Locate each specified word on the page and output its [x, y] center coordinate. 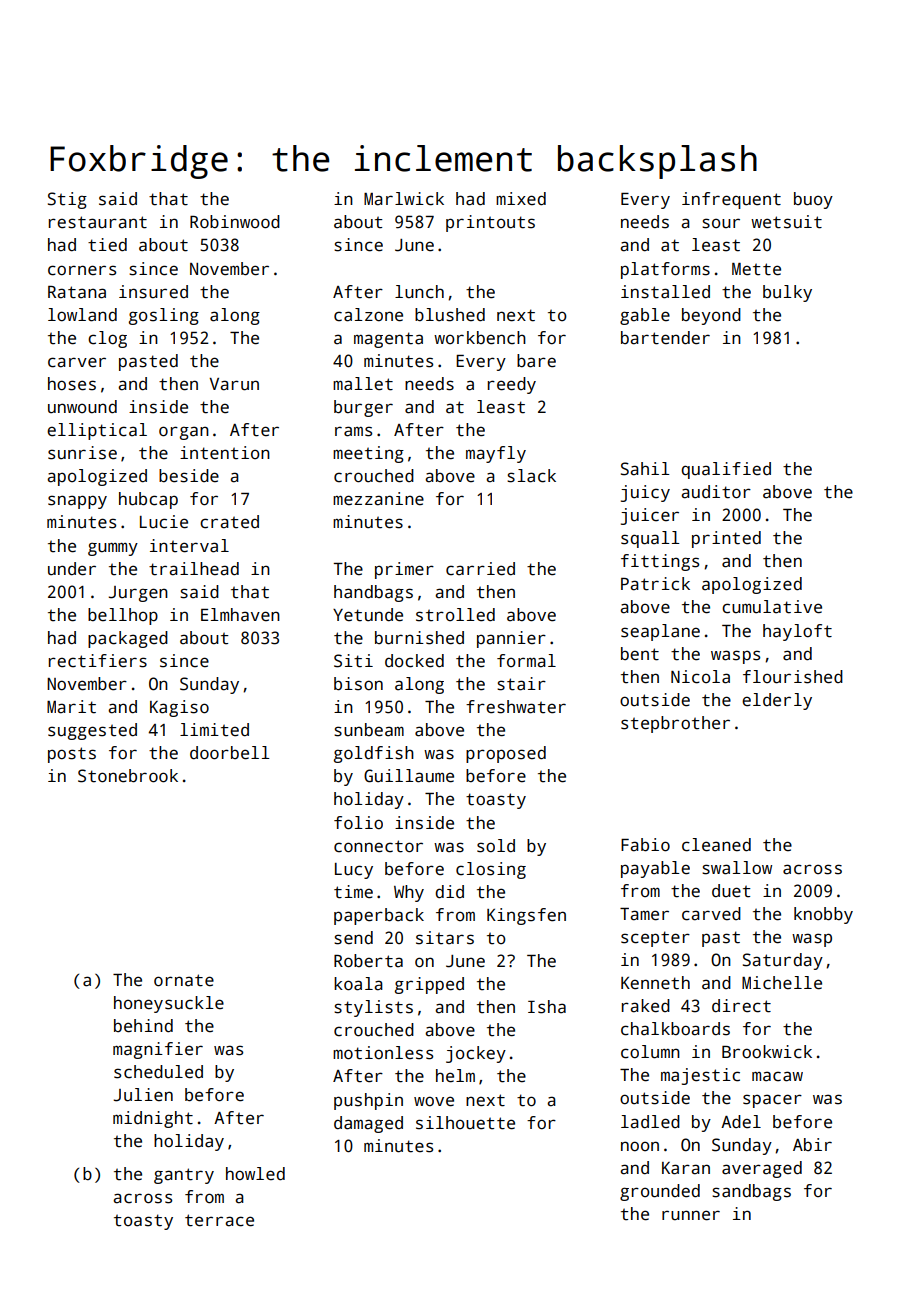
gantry [184, 1176]
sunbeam [369, 730]
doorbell [230, 753]
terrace [219, 1220]
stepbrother [675, 724]
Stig [67, 200]
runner [691, 1215]
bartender [665, 338]
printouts [490, 223]
